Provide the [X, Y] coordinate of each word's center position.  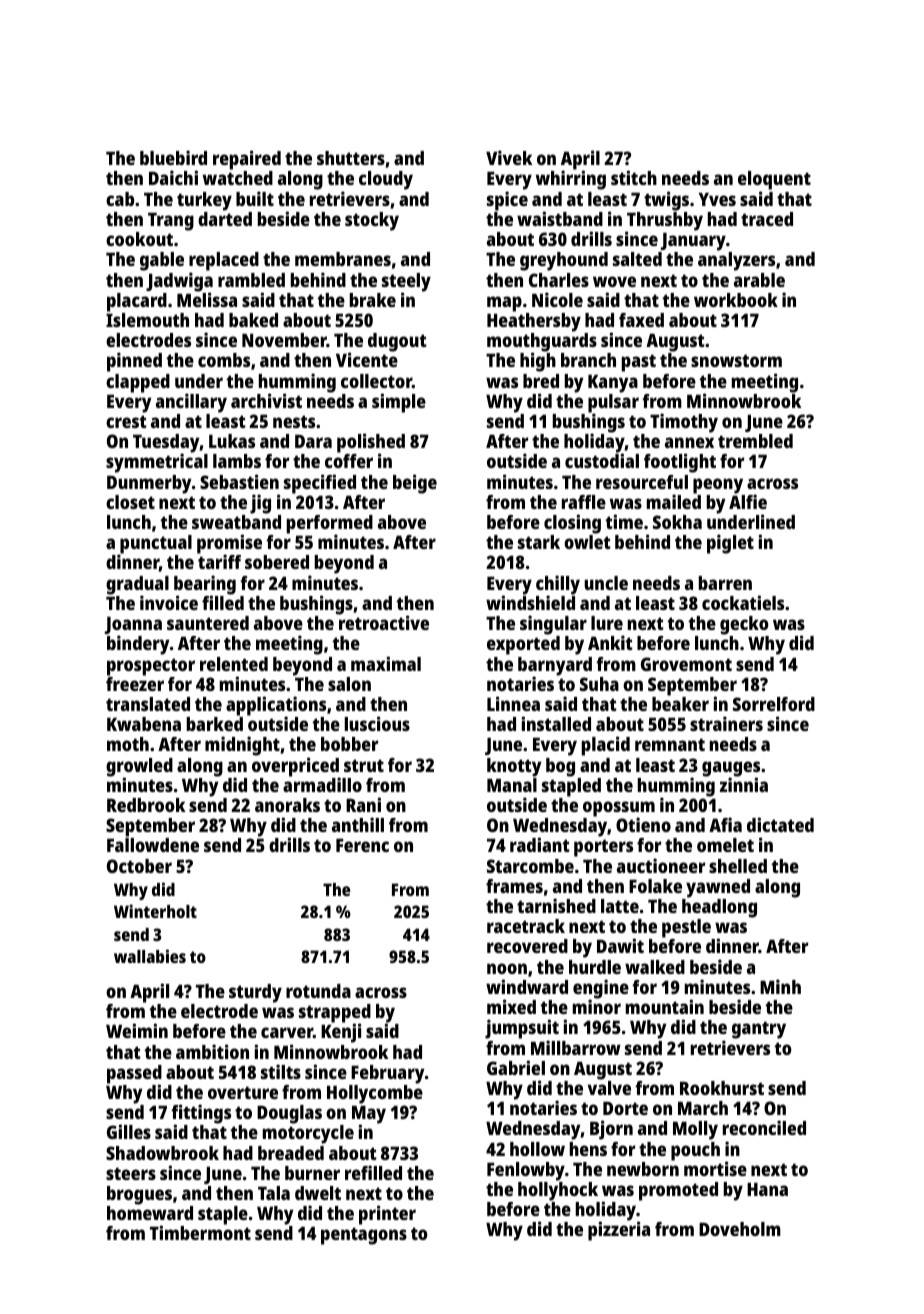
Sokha [677, 522]
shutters [351, 158]
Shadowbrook [162, 1153]
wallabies [150, 956]
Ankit [610, 642]
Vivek [509, 157]
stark [539, 542]
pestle [686, 928]
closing [572, 524]
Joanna [133, 626]
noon [507, 968]
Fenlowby [526, 1171]
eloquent [774, 180]
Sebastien [239, 481]
